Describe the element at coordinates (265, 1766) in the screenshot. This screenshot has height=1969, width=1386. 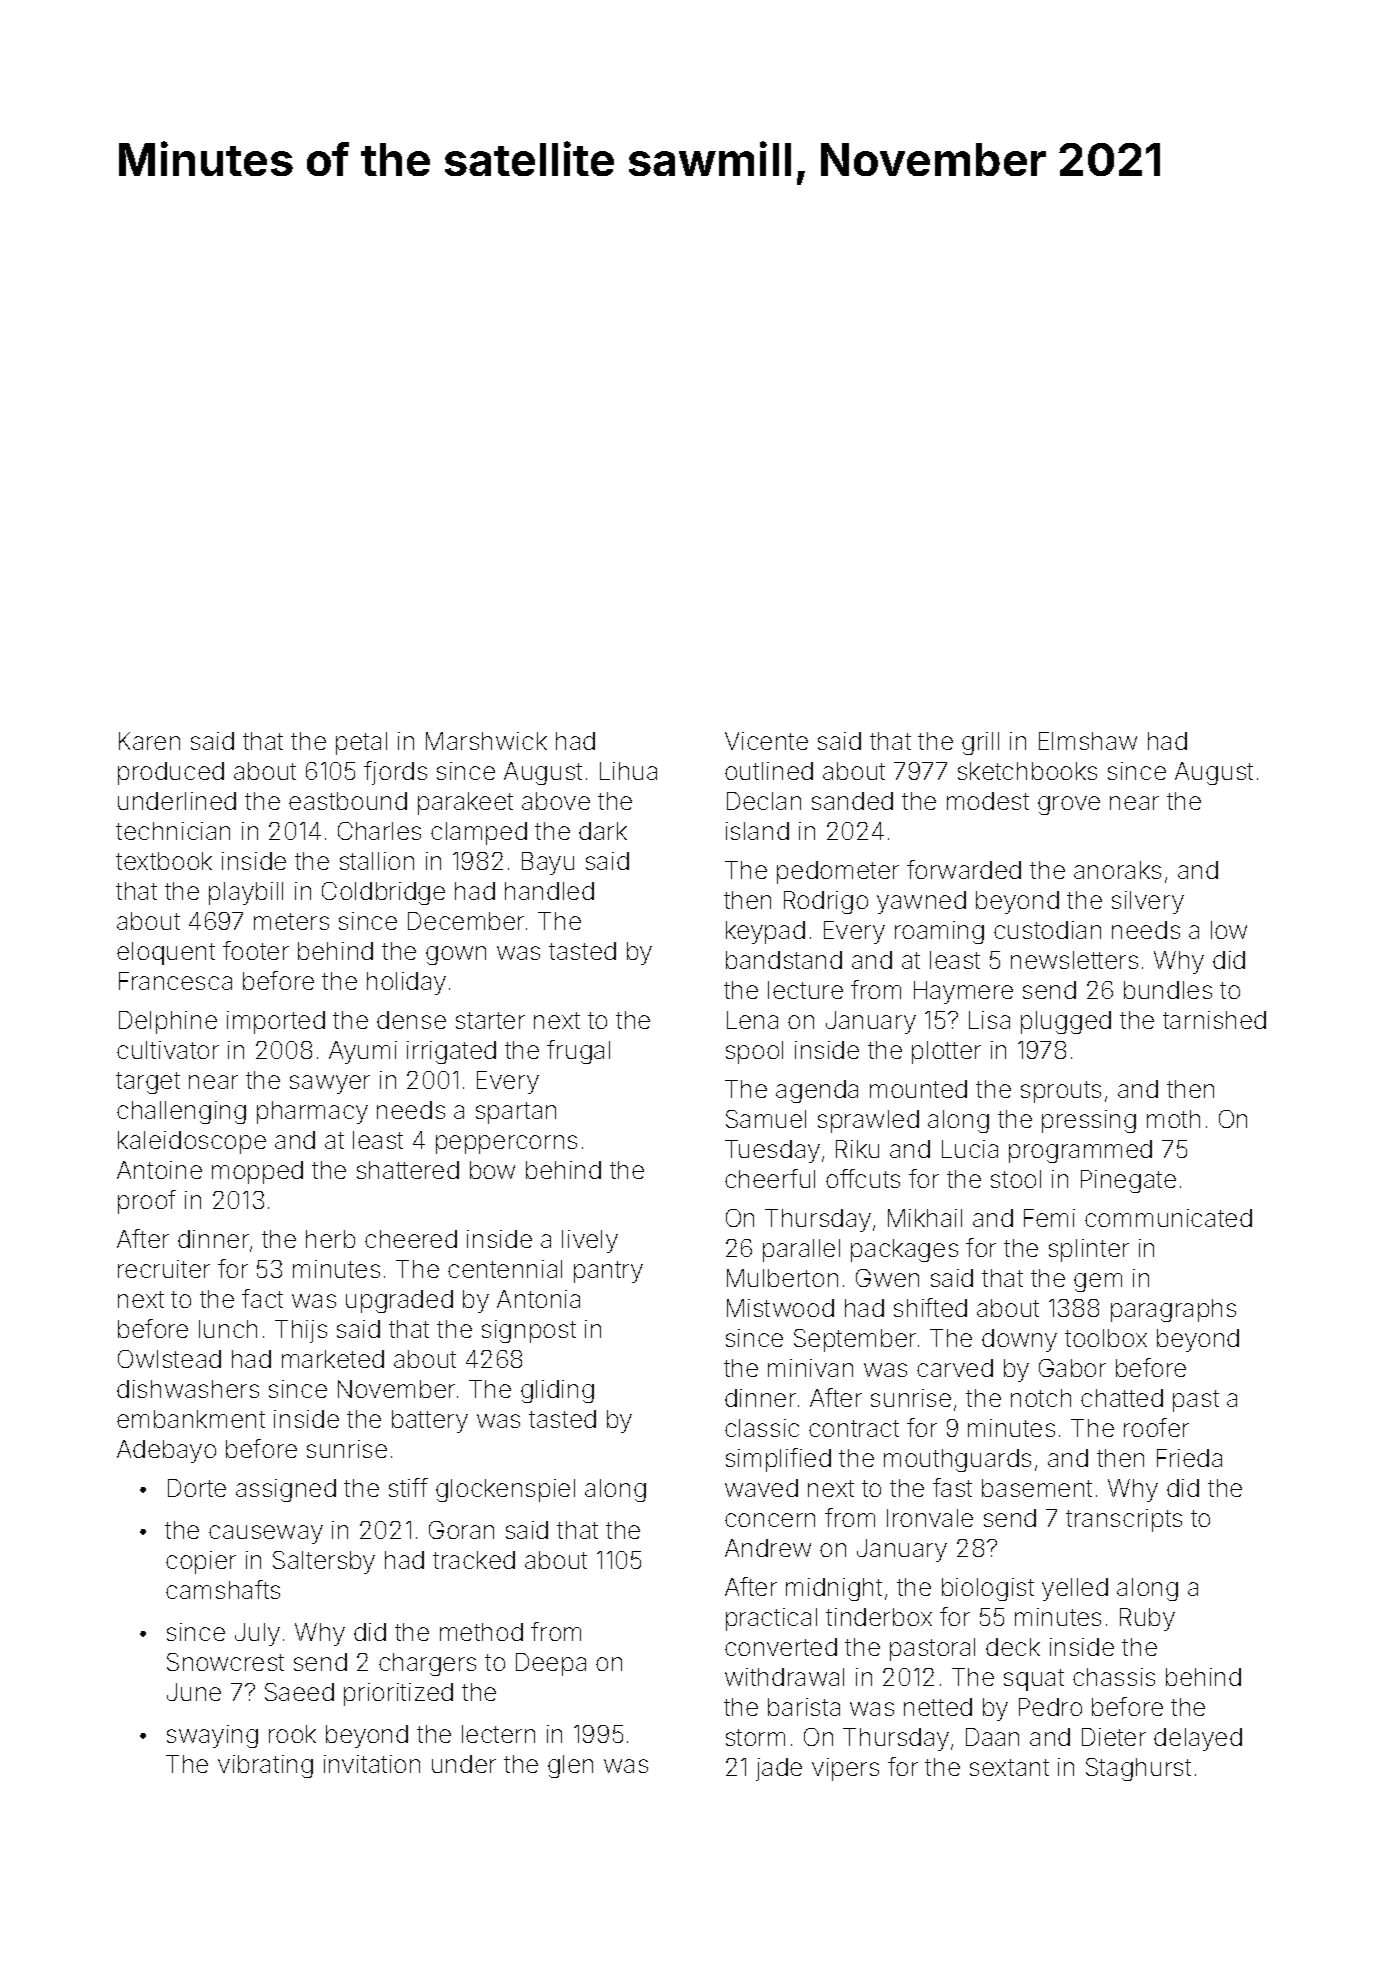
I see `vibrating` at that location.
